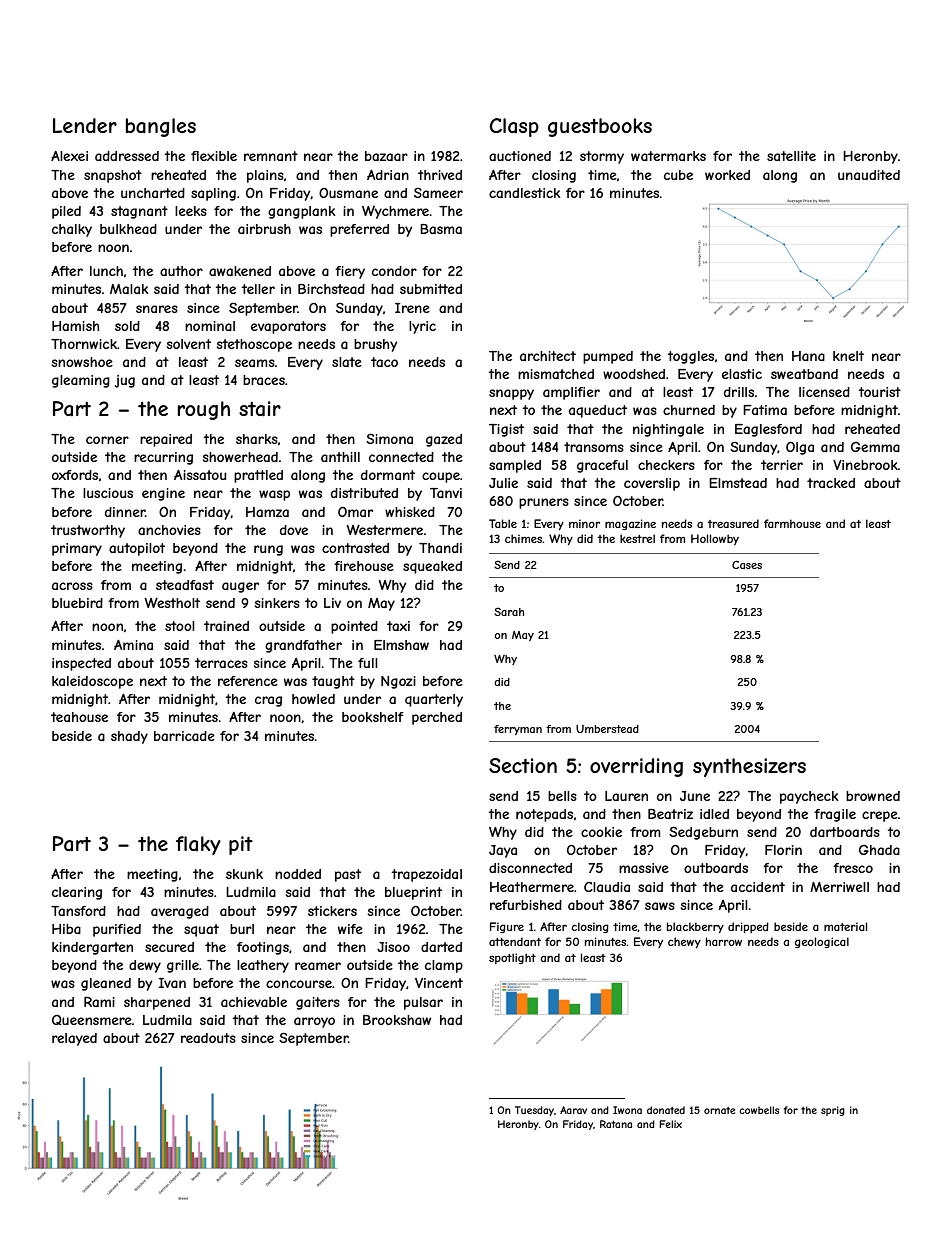  Describe the element at coordinates (873, 796) in the screenshot. I see `browned` at that location.
